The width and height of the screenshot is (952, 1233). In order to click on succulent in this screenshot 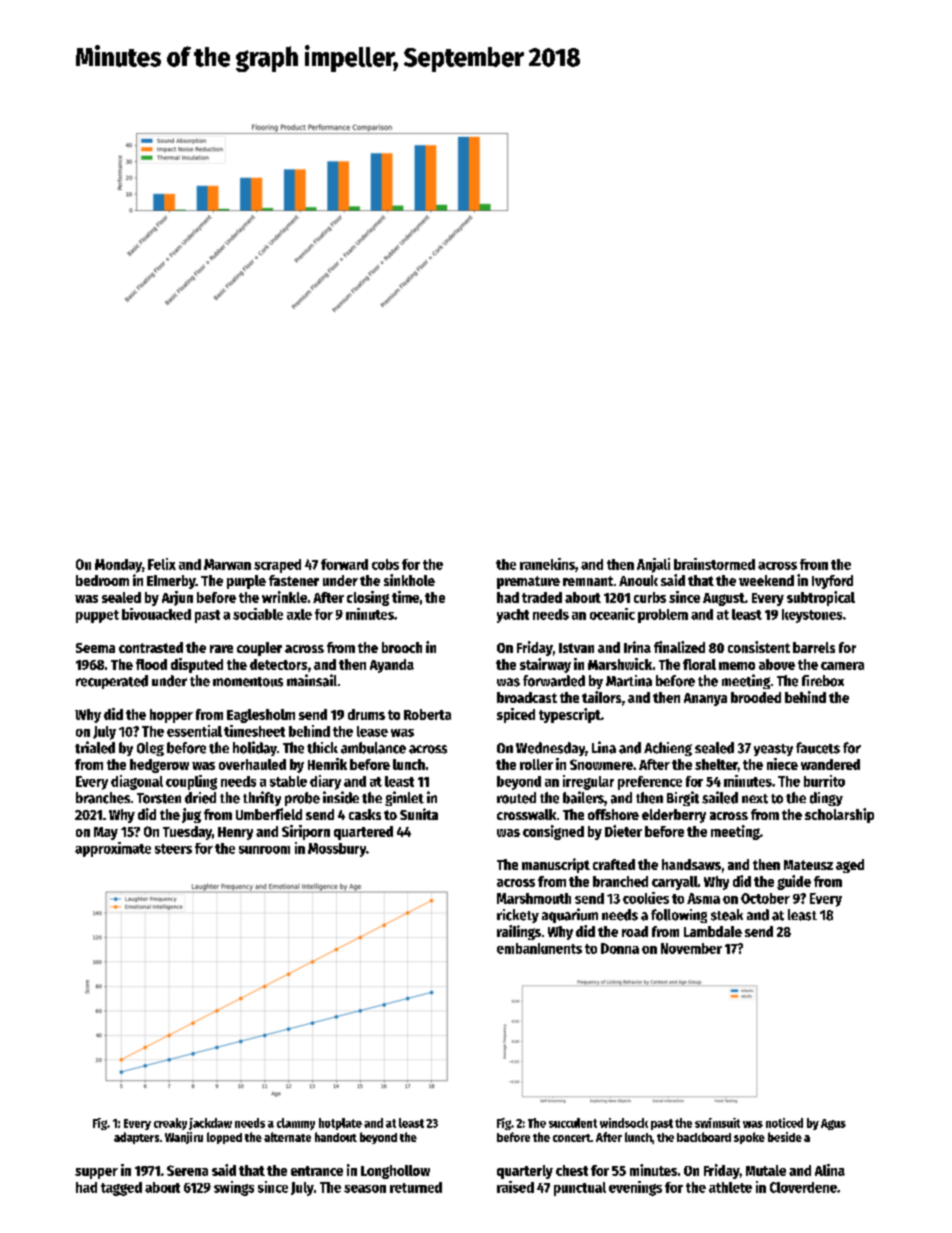, I will do `click(573, 1123)`.
